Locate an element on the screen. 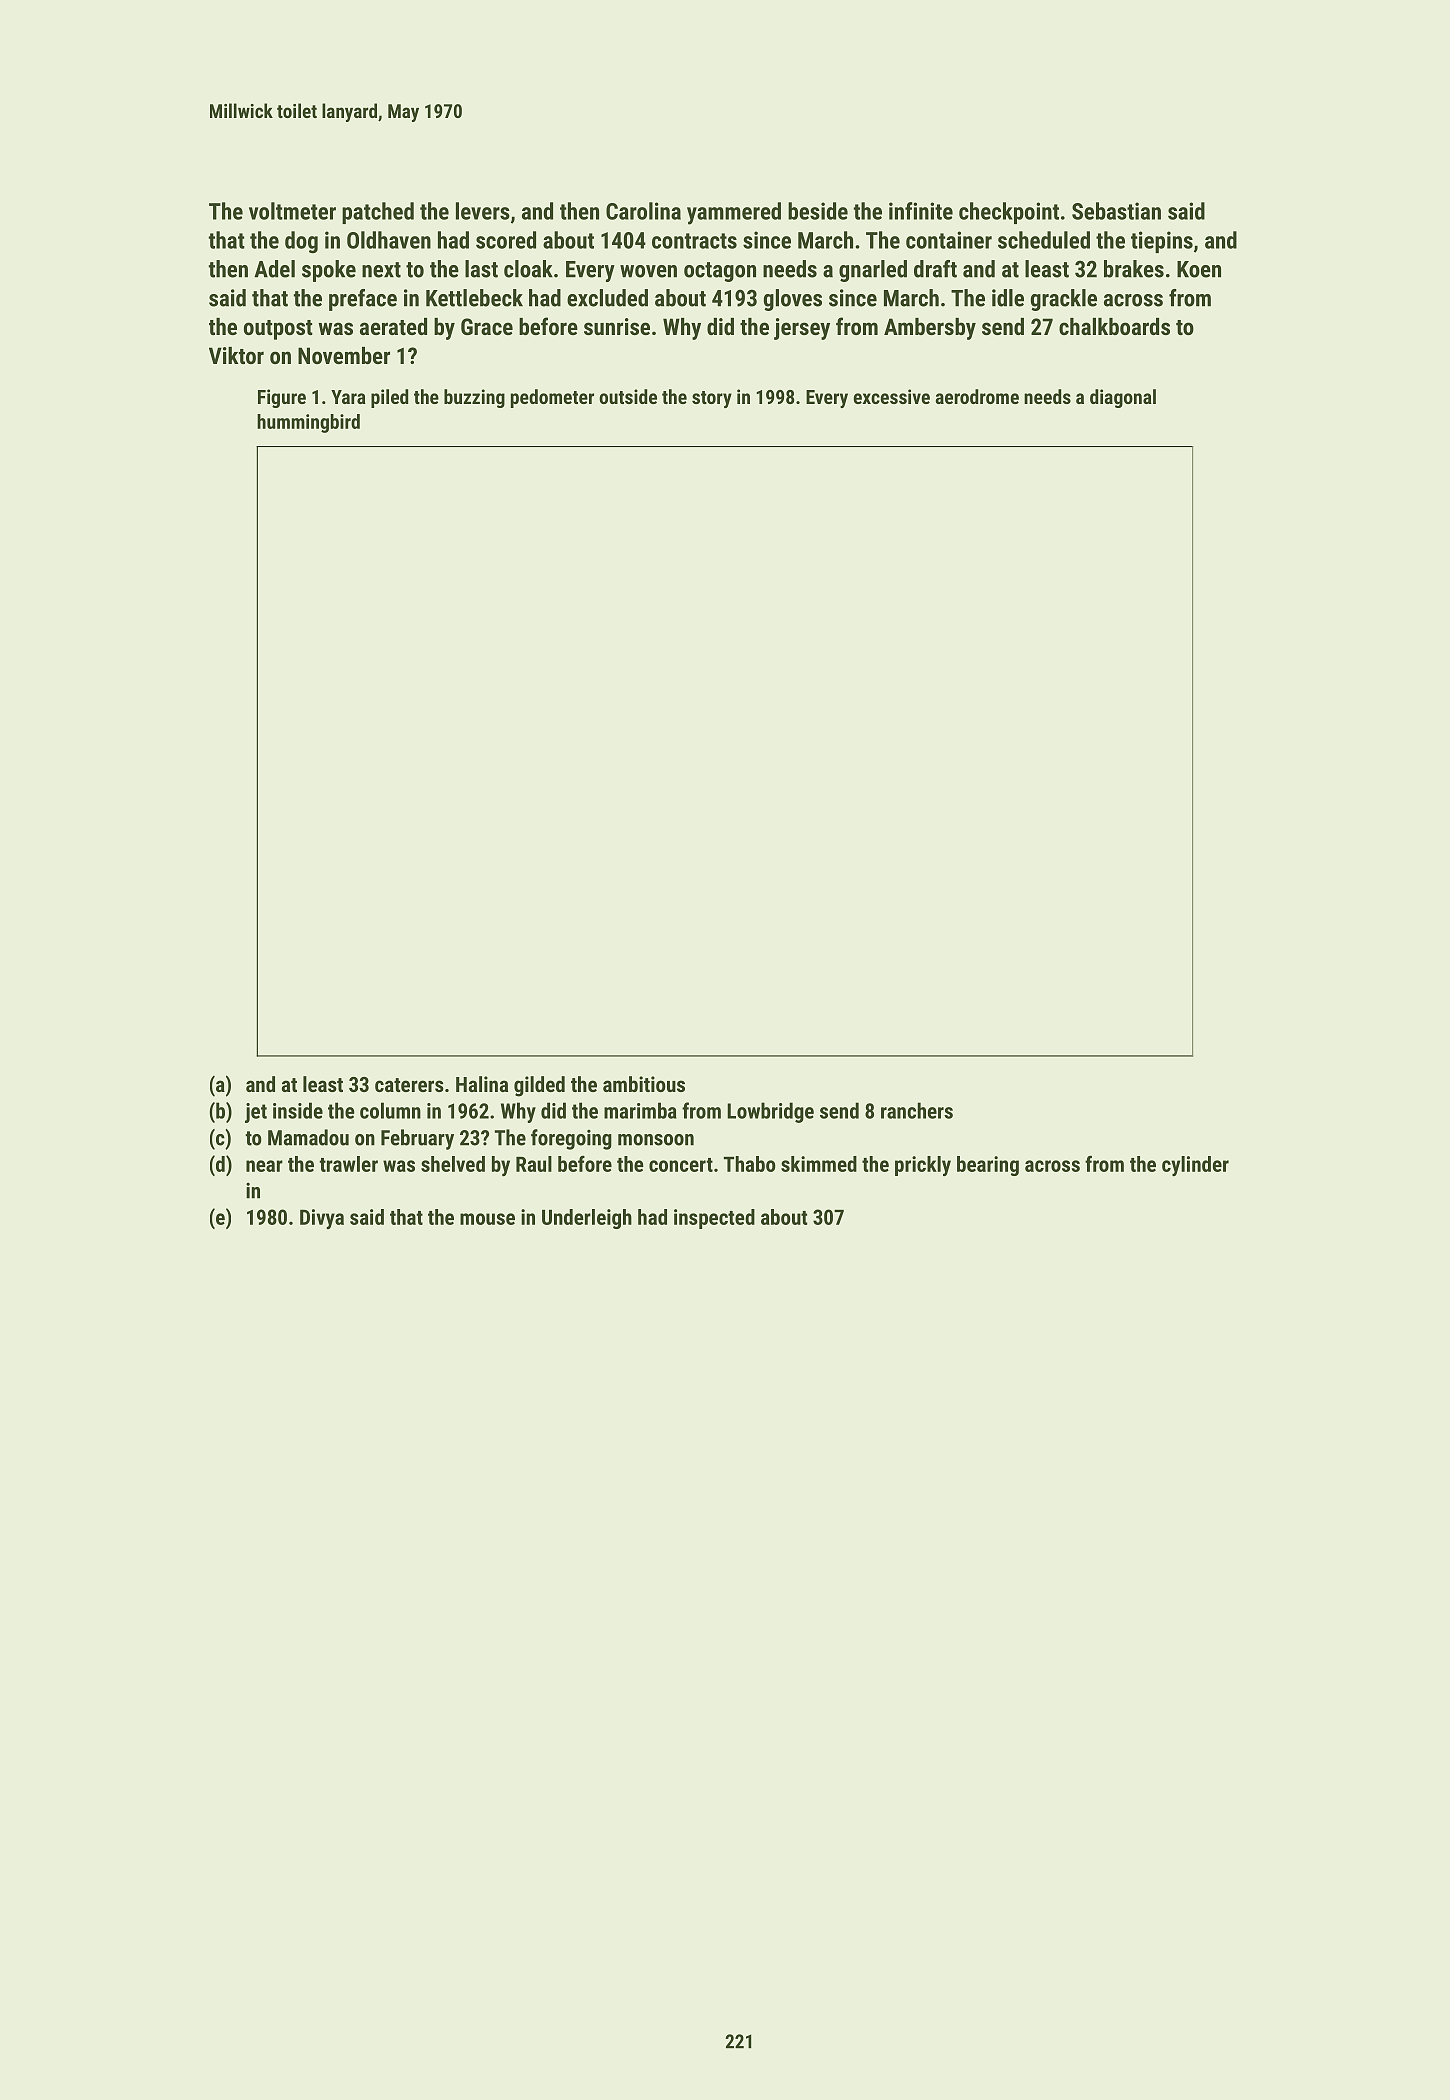 Image resolution: width=1450 pixels, height=2100 pixels. aerodrome is located at coordinates (977, 396).
